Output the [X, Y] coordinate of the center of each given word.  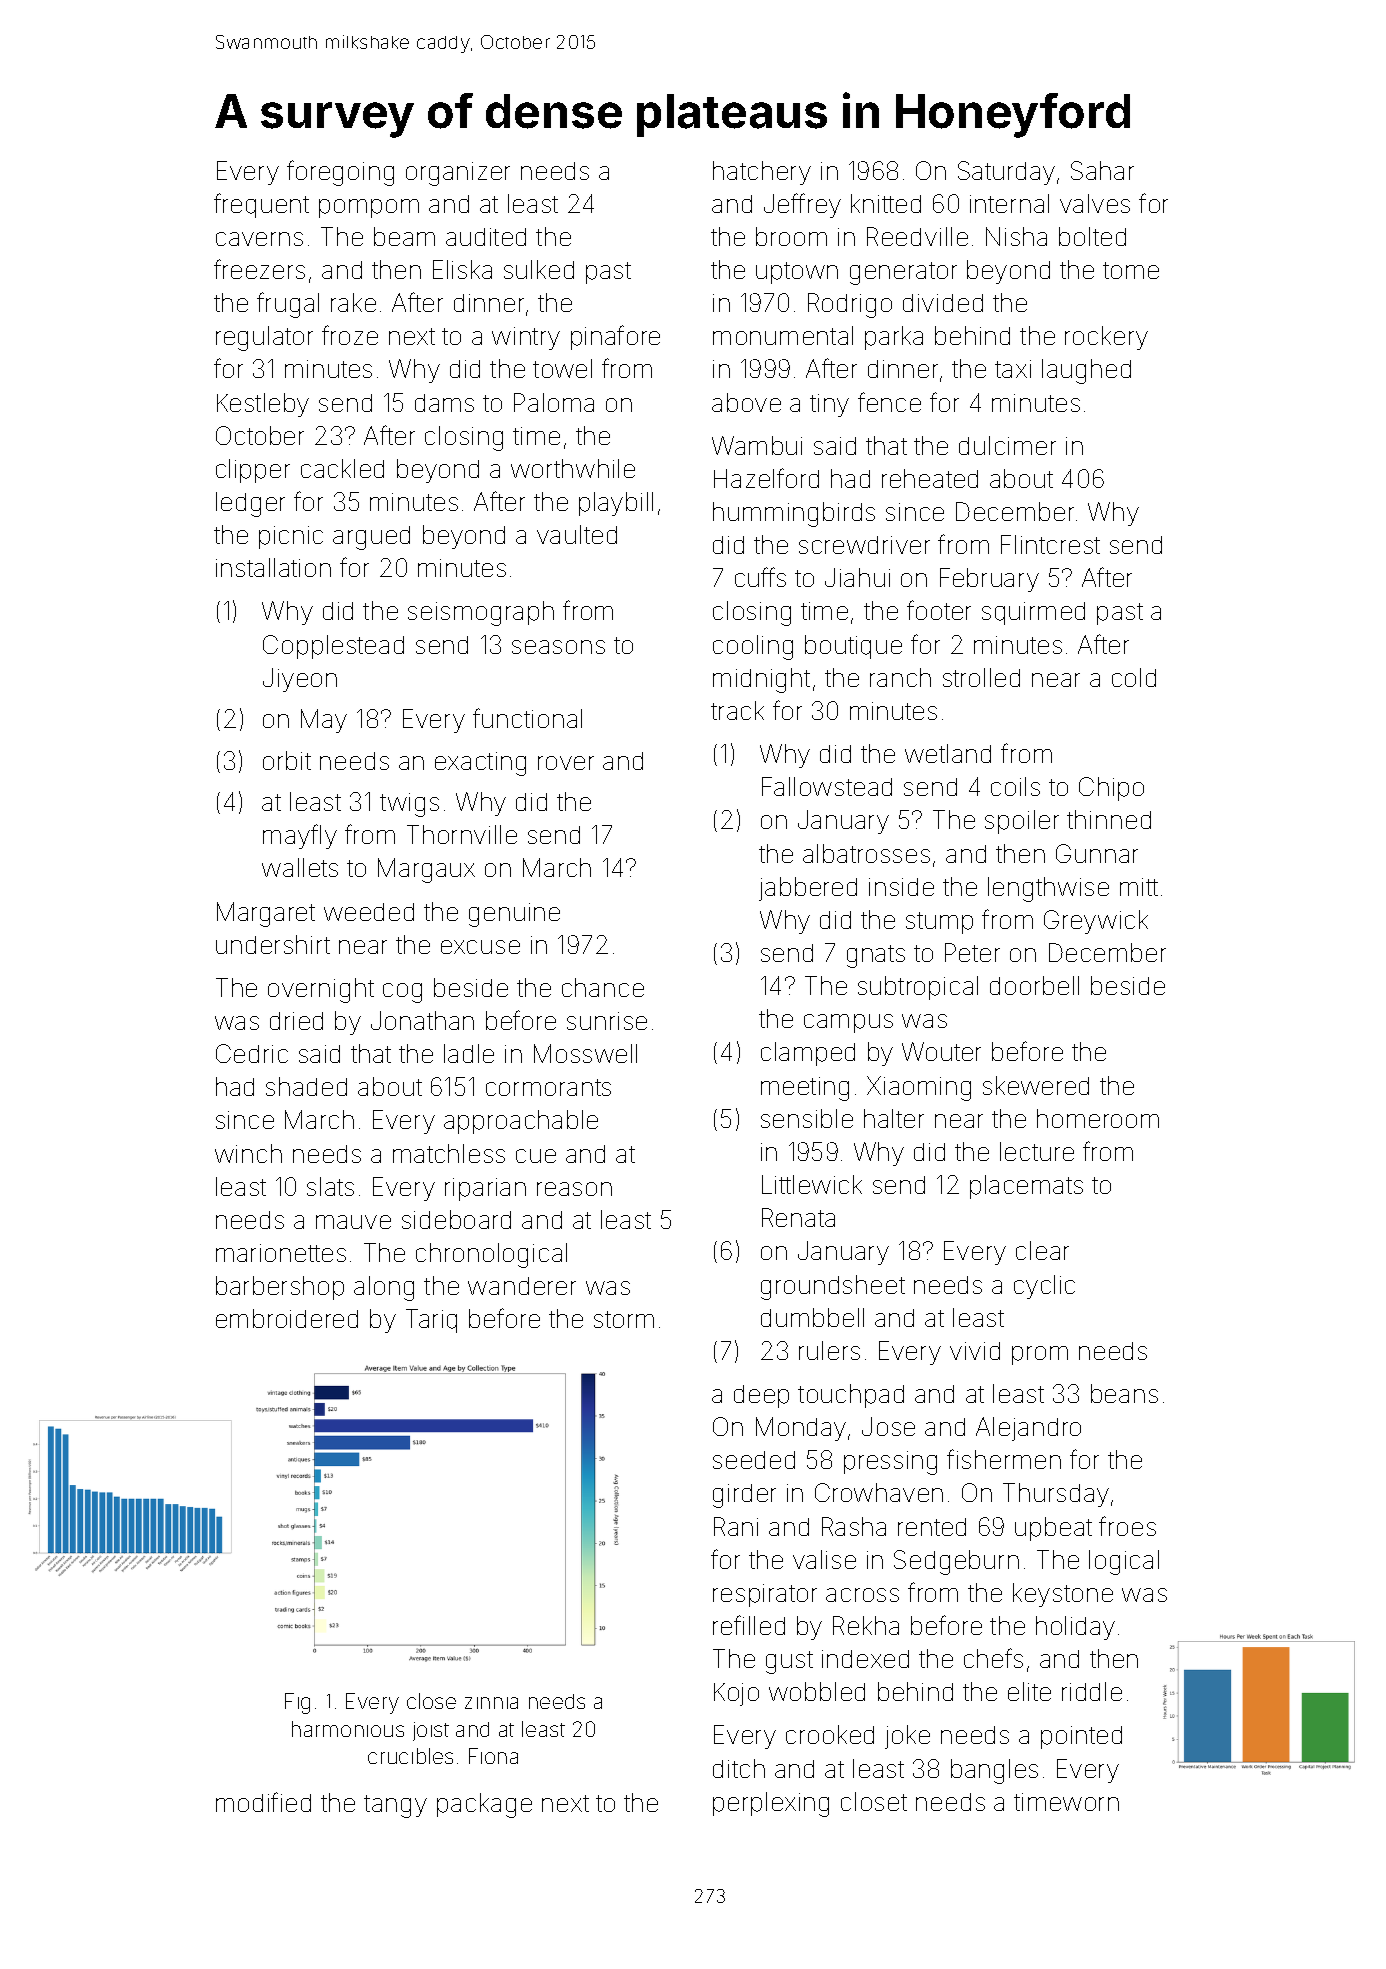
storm [624, 1319]
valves [1095, 203]
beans [1124, 1393]
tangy [395, 1806]
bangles [994, 1771]
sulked [539, 269]
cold [1134, 677]
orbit [287, 760]
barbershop [280, 1288]
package [484, 1805]
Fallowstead [827, 786]
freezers [259, 269]
